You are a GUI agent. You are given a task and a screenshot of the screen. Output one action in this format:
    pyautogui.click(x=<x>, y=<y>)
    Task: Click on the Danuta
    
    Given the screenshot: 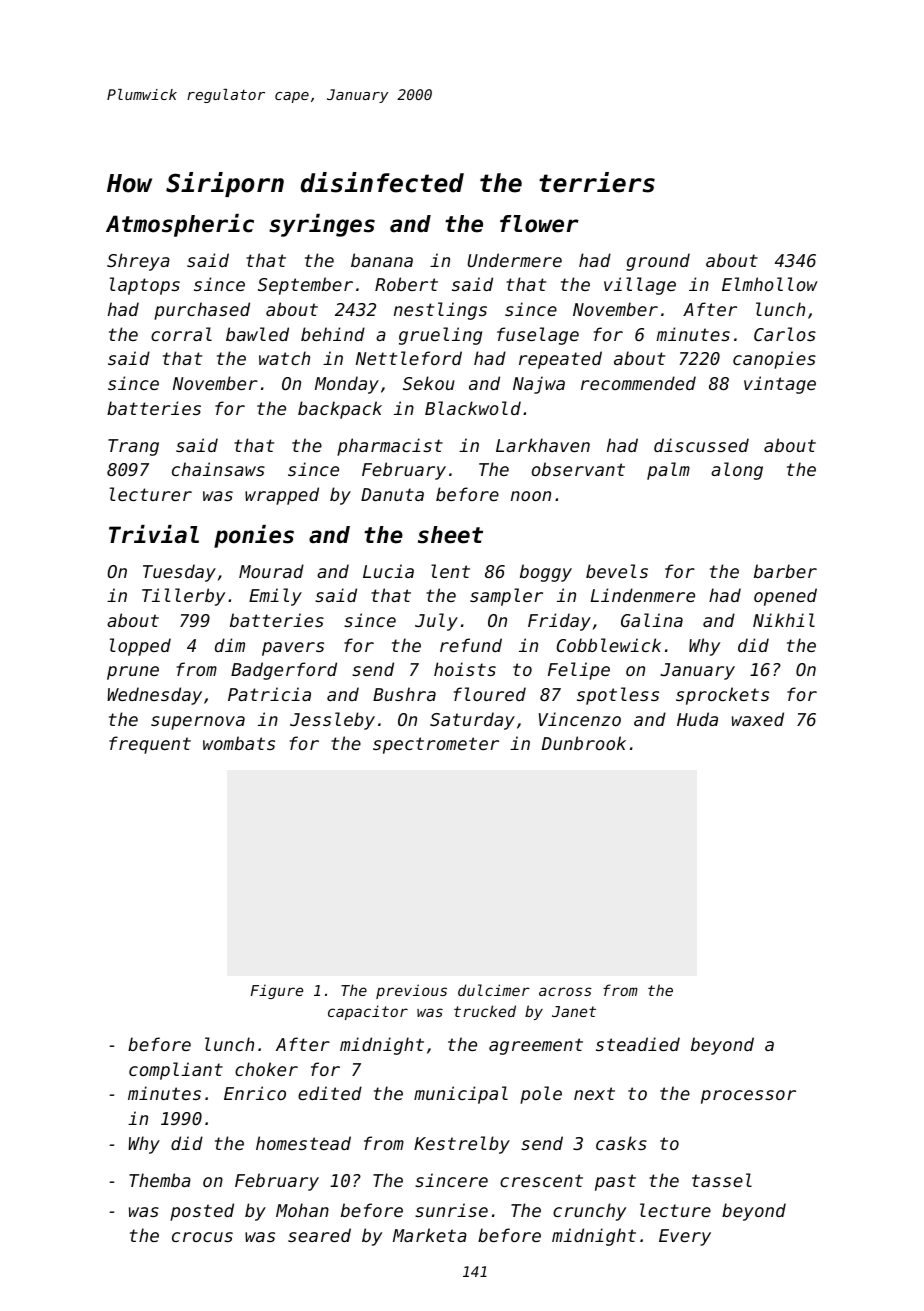 What is the action you would take?
    pyautogui.click(x=392, y=494)
